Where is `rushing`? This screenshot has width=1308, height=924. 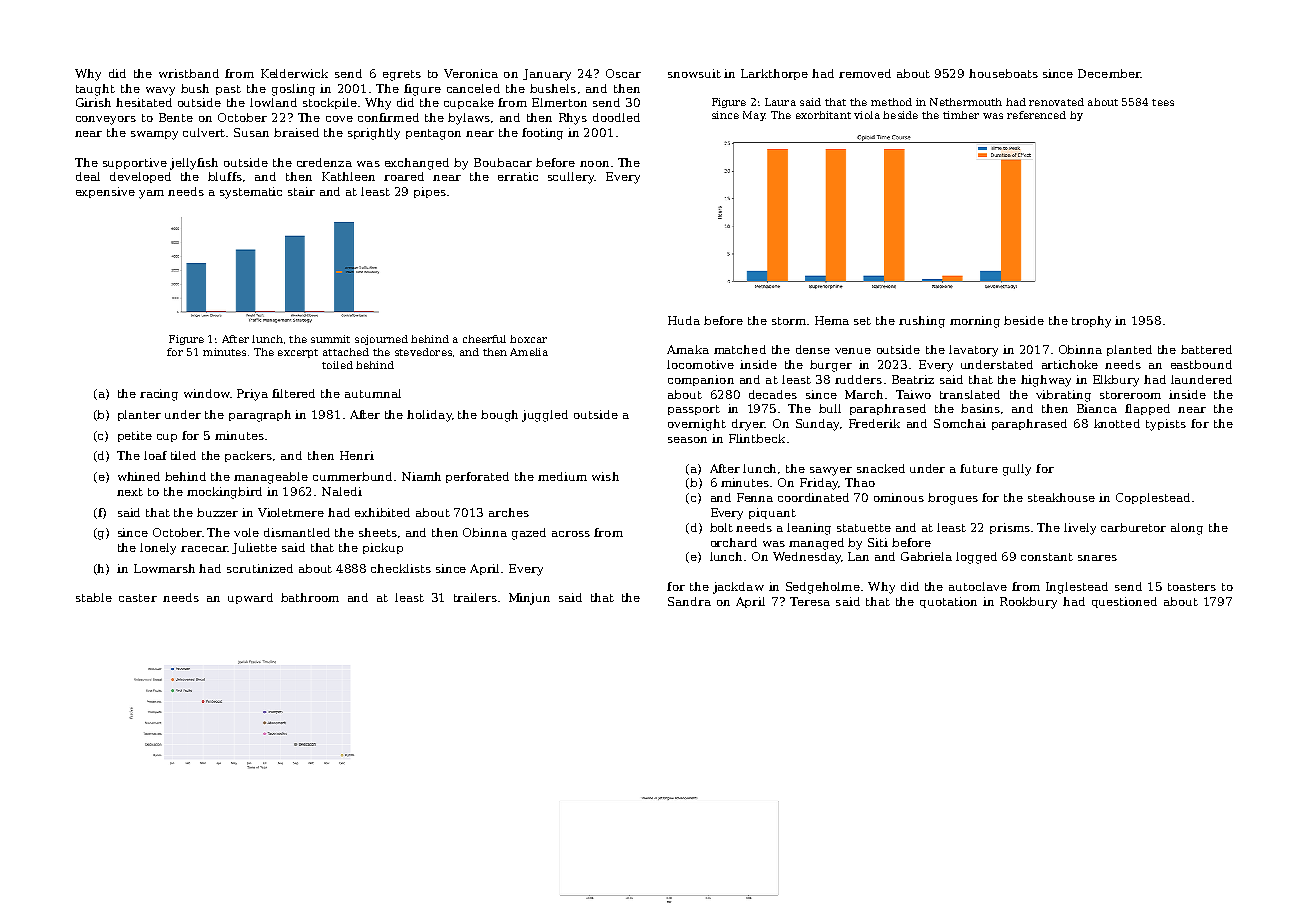
rushing is located at coordinates (922, 322).
